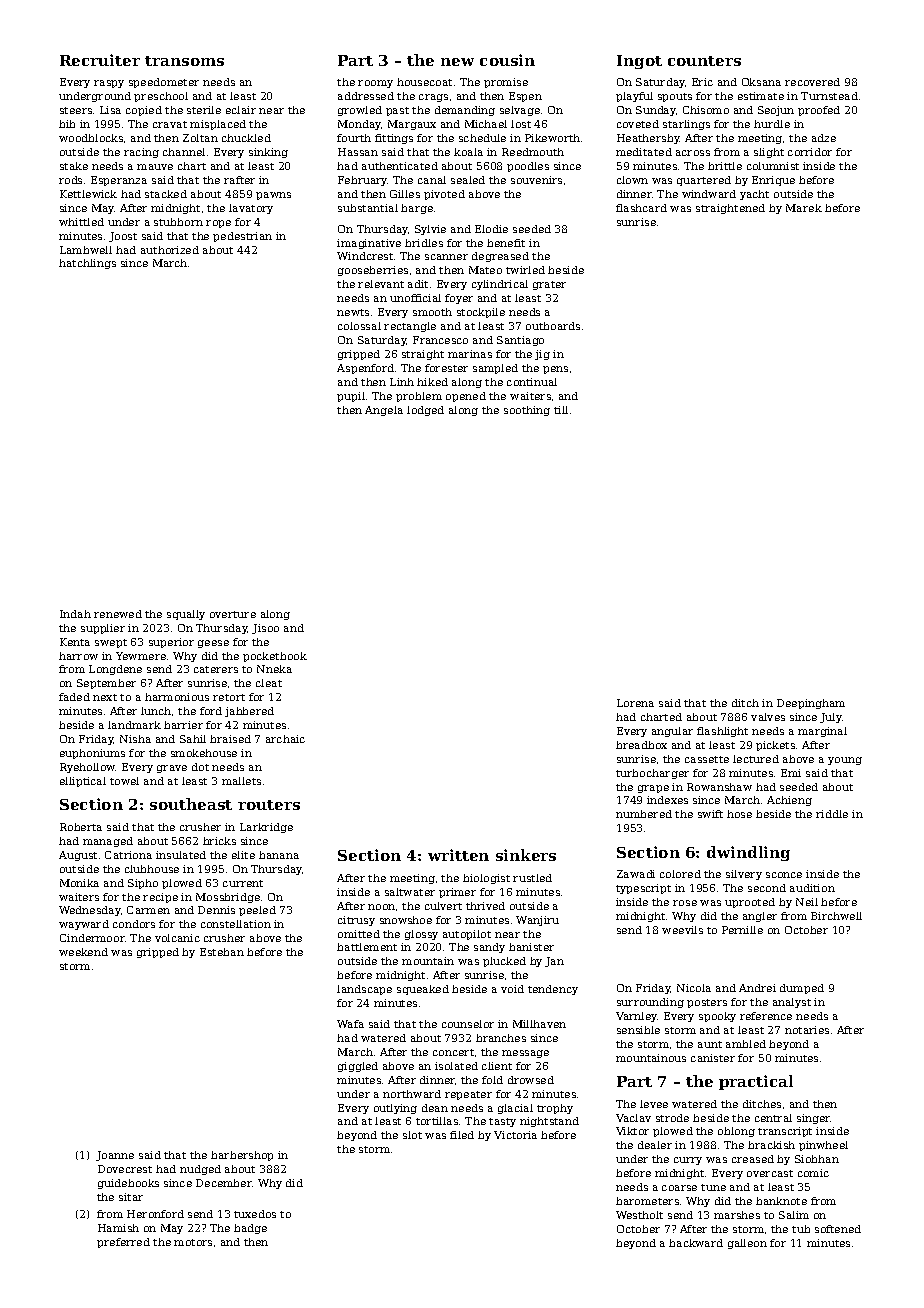 The image size is (924, 1308). I want to click on cousin, so click(507, 60).
